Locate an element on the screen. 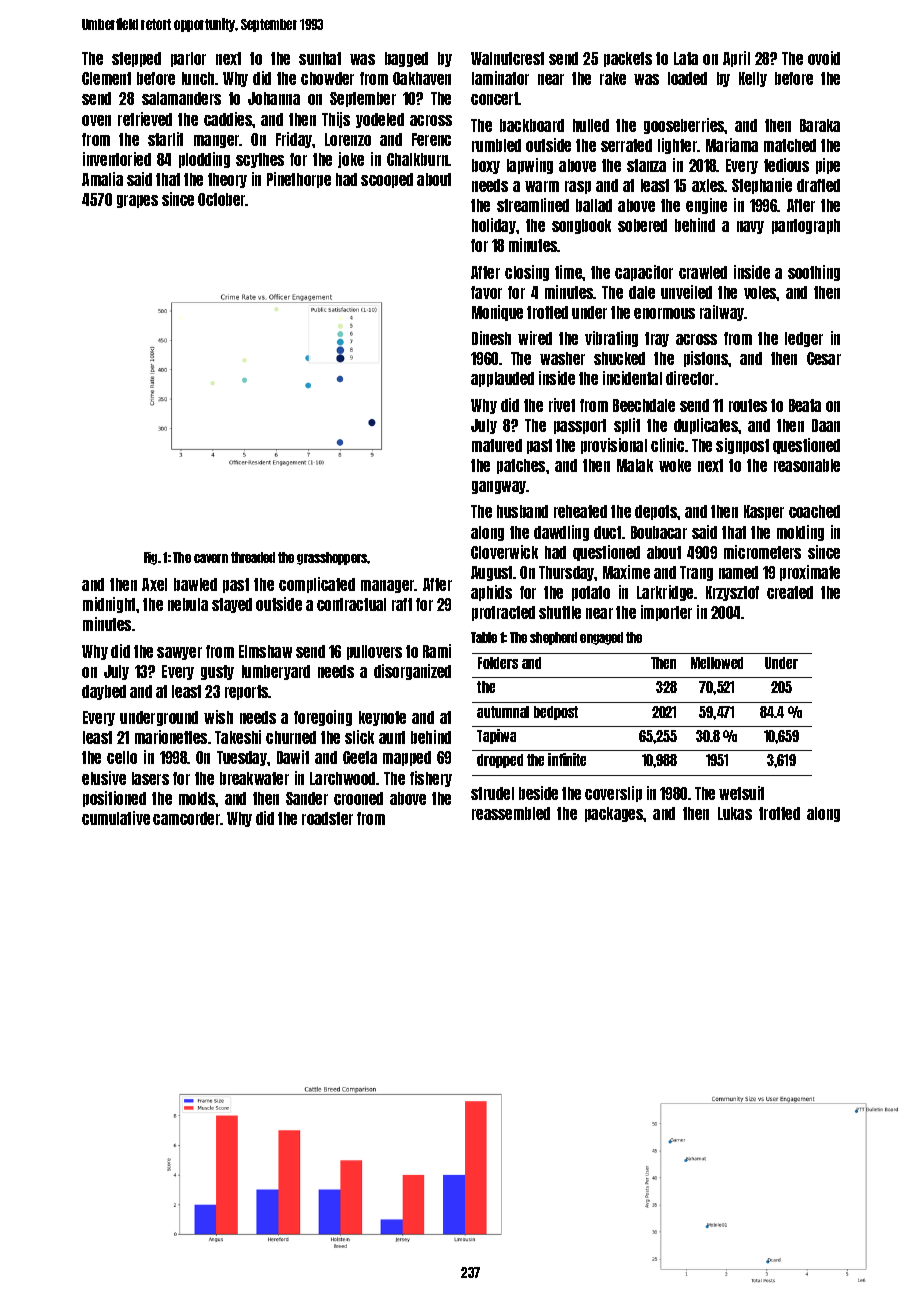 Image resolution: width=924 pixels, height=1308 pixels. grapes is located at coordinates (137, 201).
